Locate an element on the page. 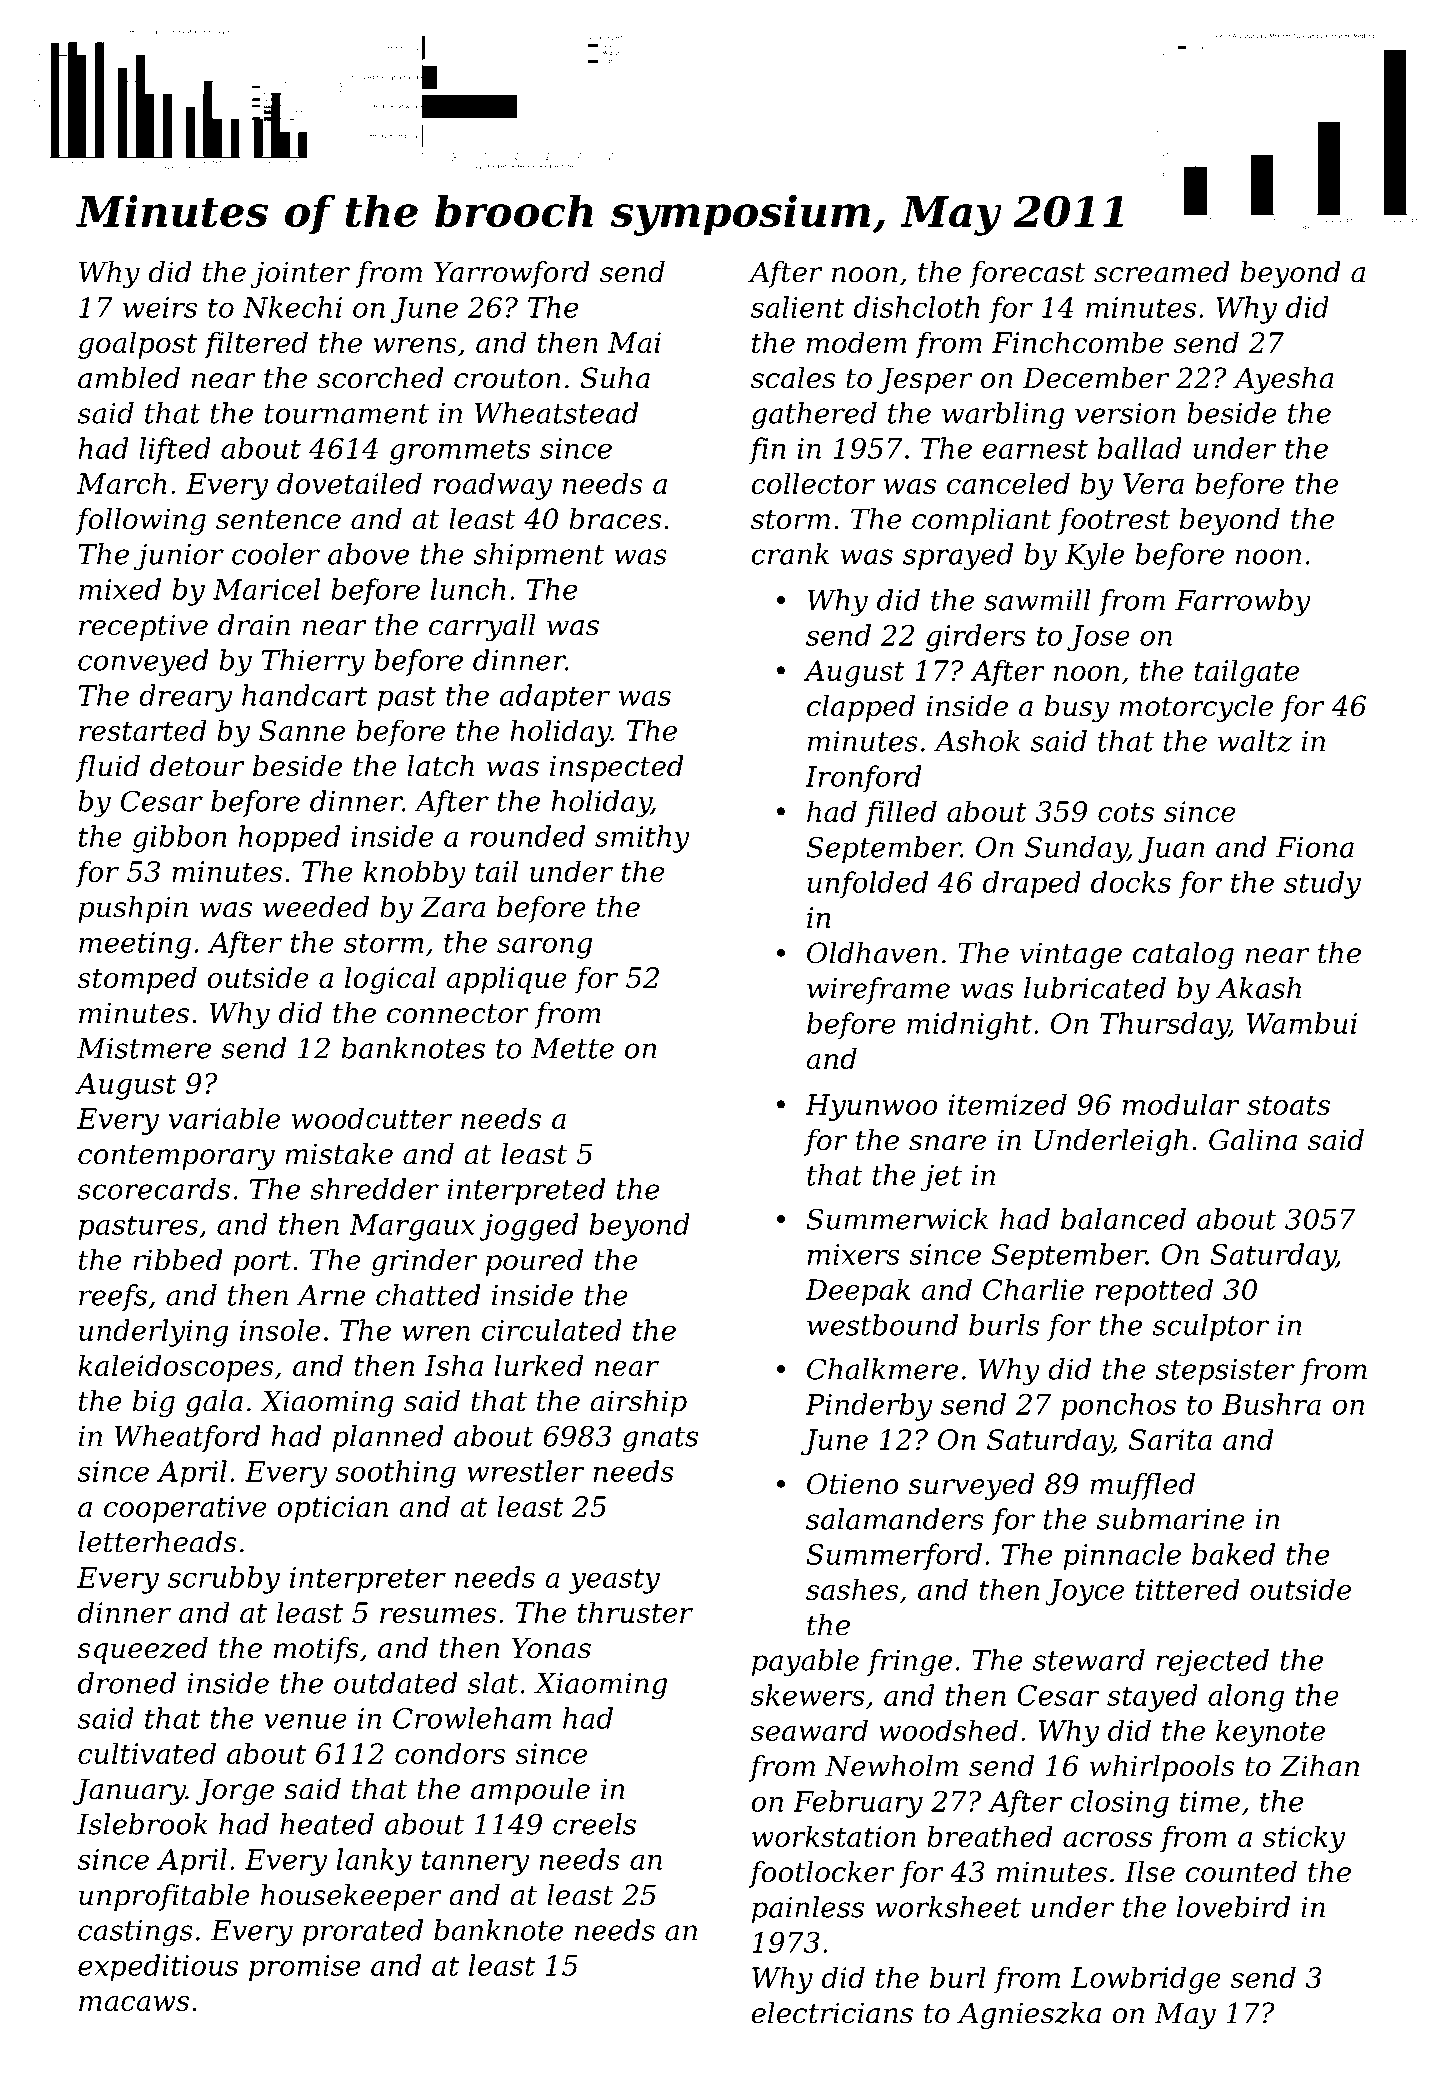 The image size is (1450, 2100). rounded is located at coordinates (527, 836).
